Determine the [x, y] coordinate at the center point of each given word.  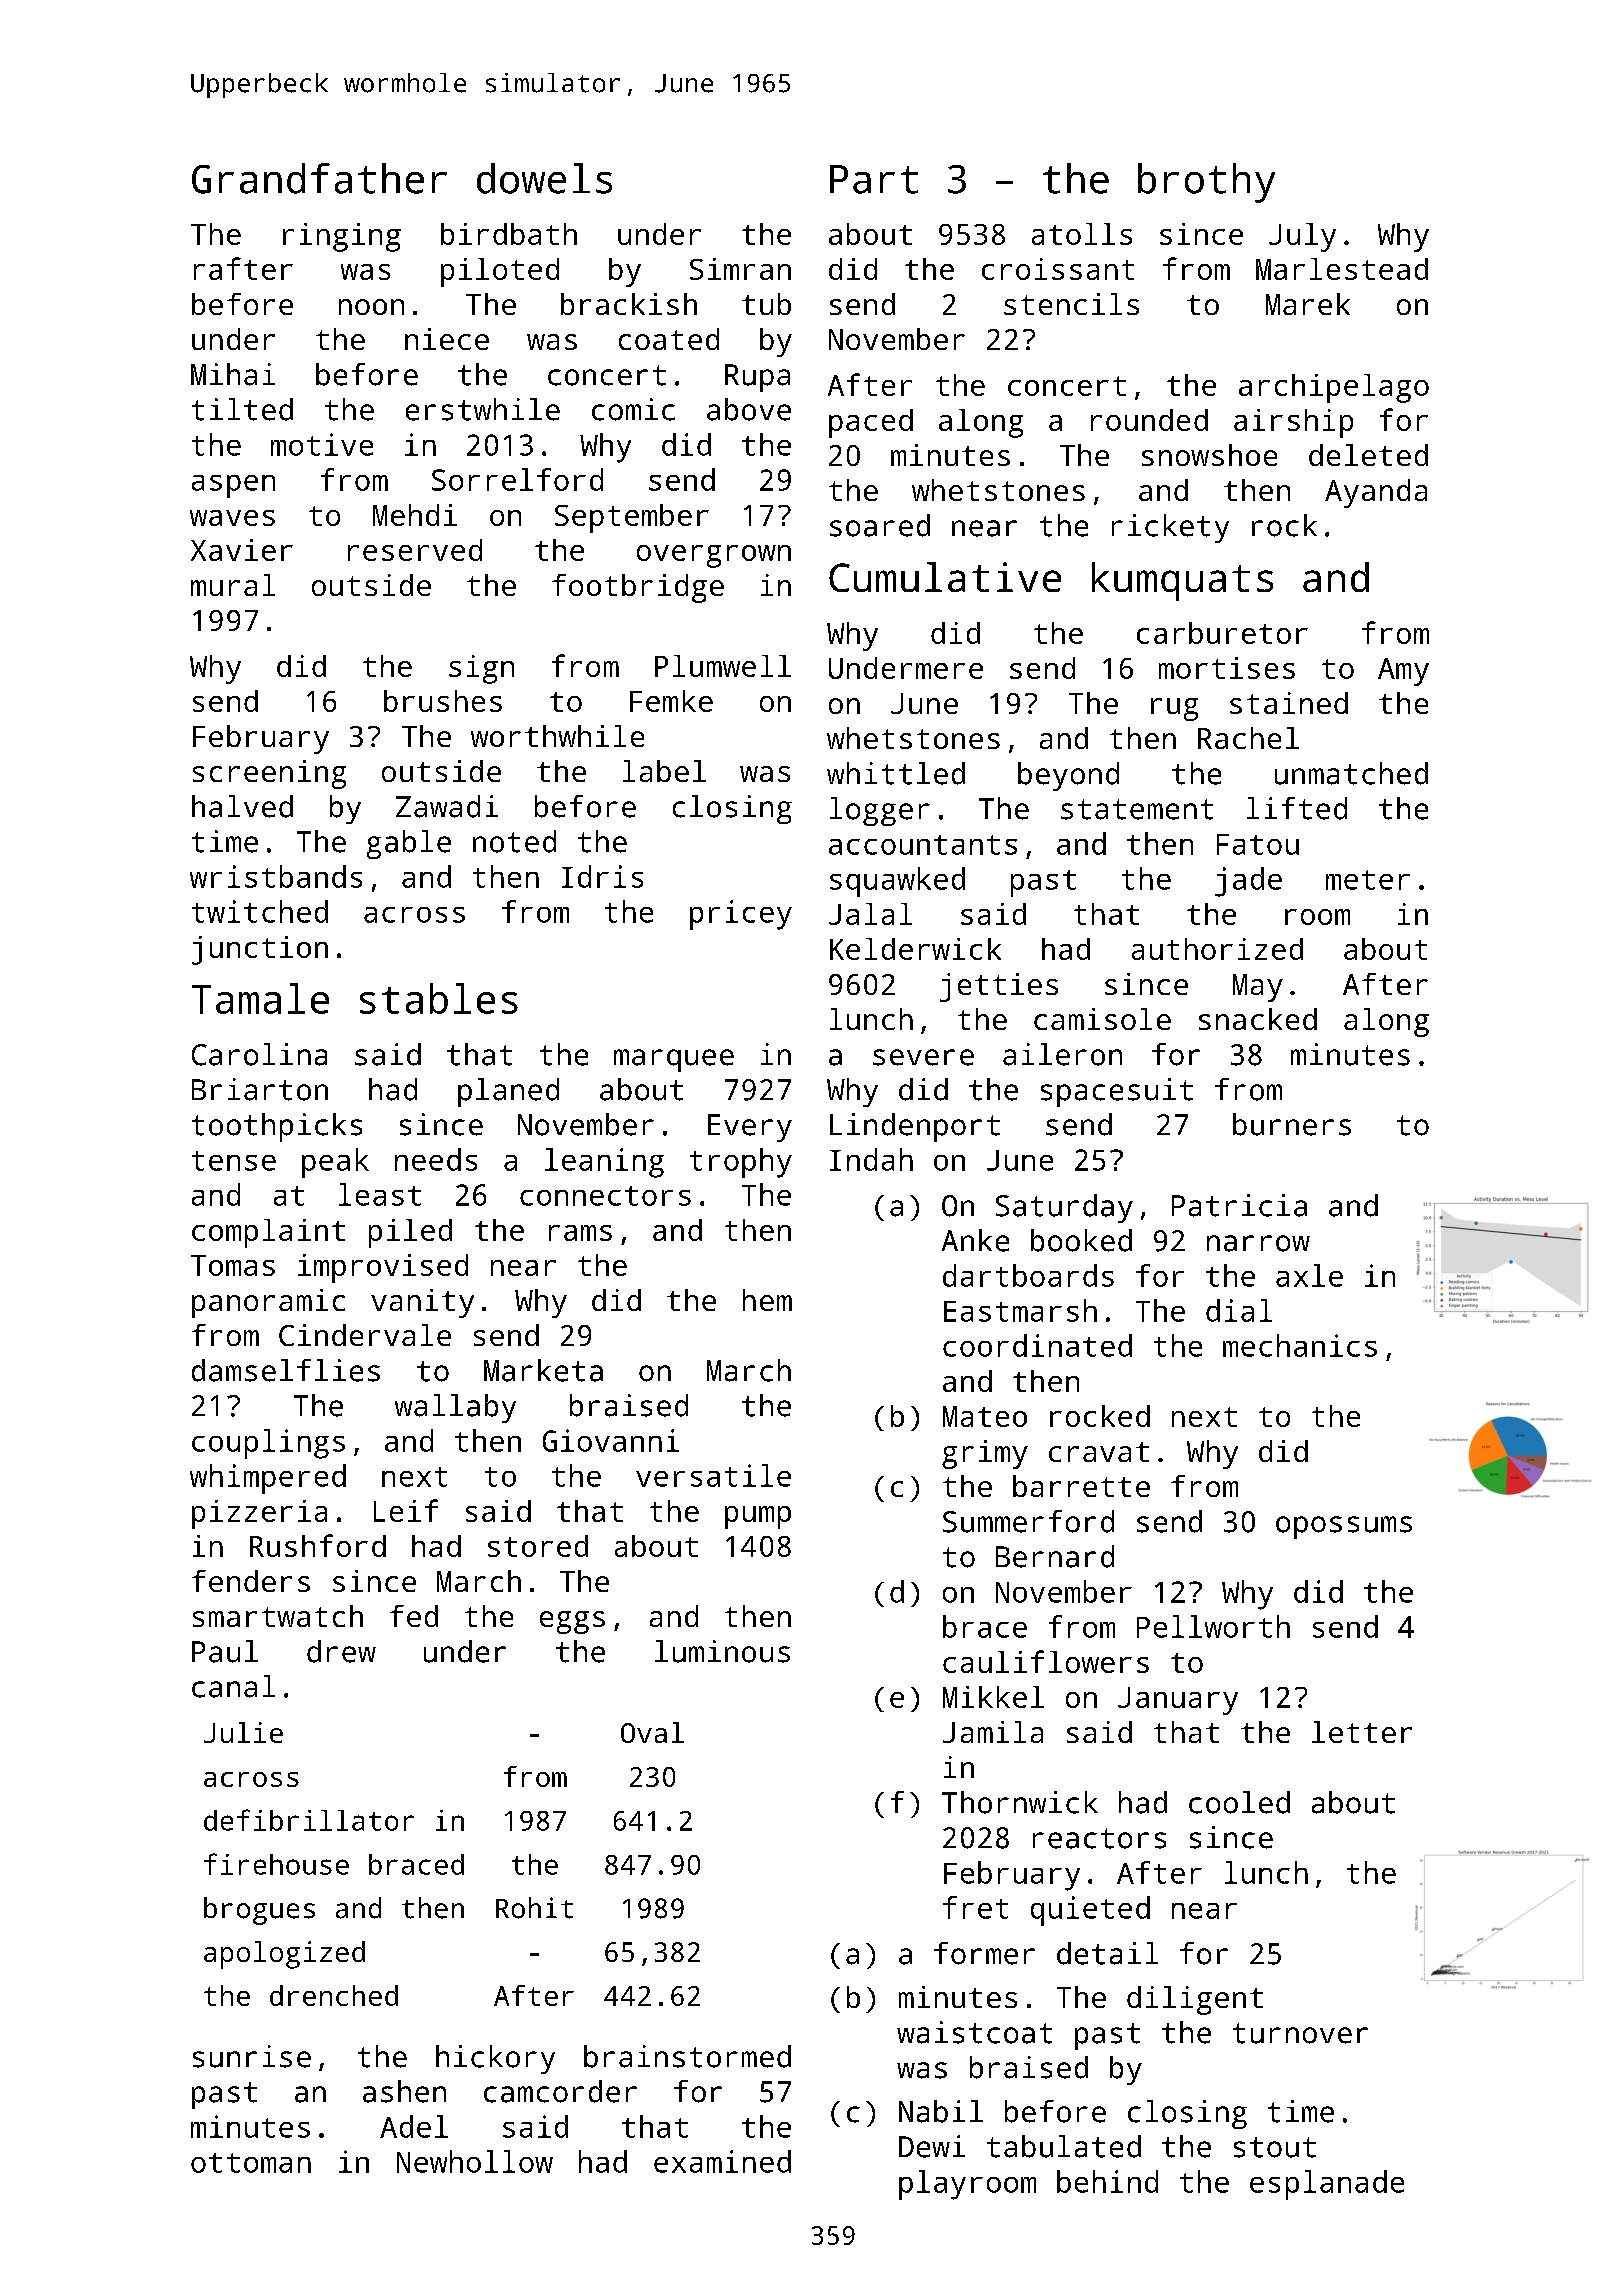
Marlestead [1342, 269]
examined [722, 2161]
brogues [259, 1911]
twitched [260, 911]
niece [447, 339]
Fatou [1258, 844]
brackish [629, 304]
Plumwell [723, 666]
